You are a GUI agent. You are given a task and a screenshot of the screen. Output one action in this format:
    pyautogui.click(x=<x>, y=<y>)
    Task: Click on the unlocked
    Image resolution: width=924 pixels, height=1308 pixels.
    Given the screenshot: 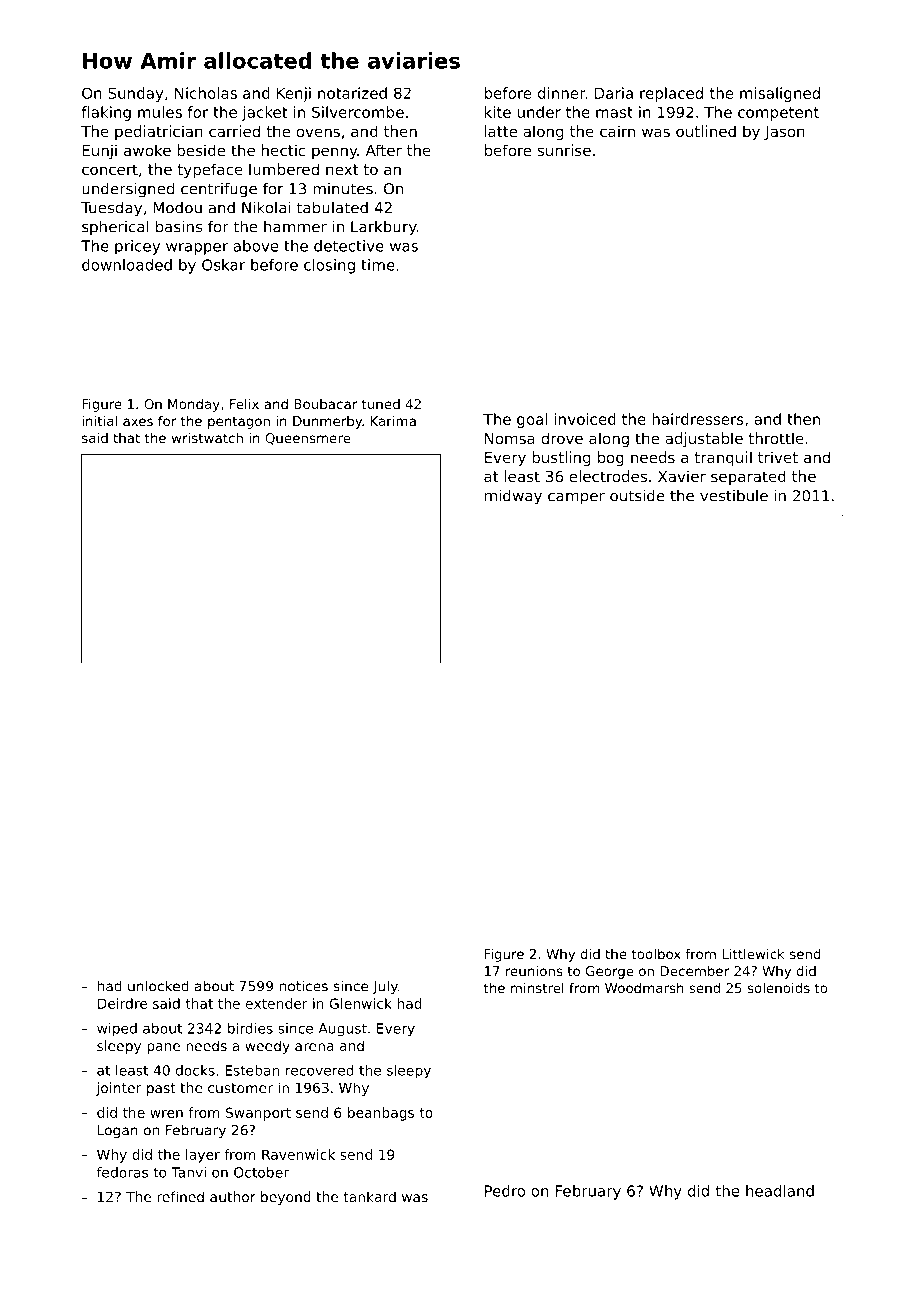 What is the action you would take?
    pyautogui.click(x=158, y=986)
